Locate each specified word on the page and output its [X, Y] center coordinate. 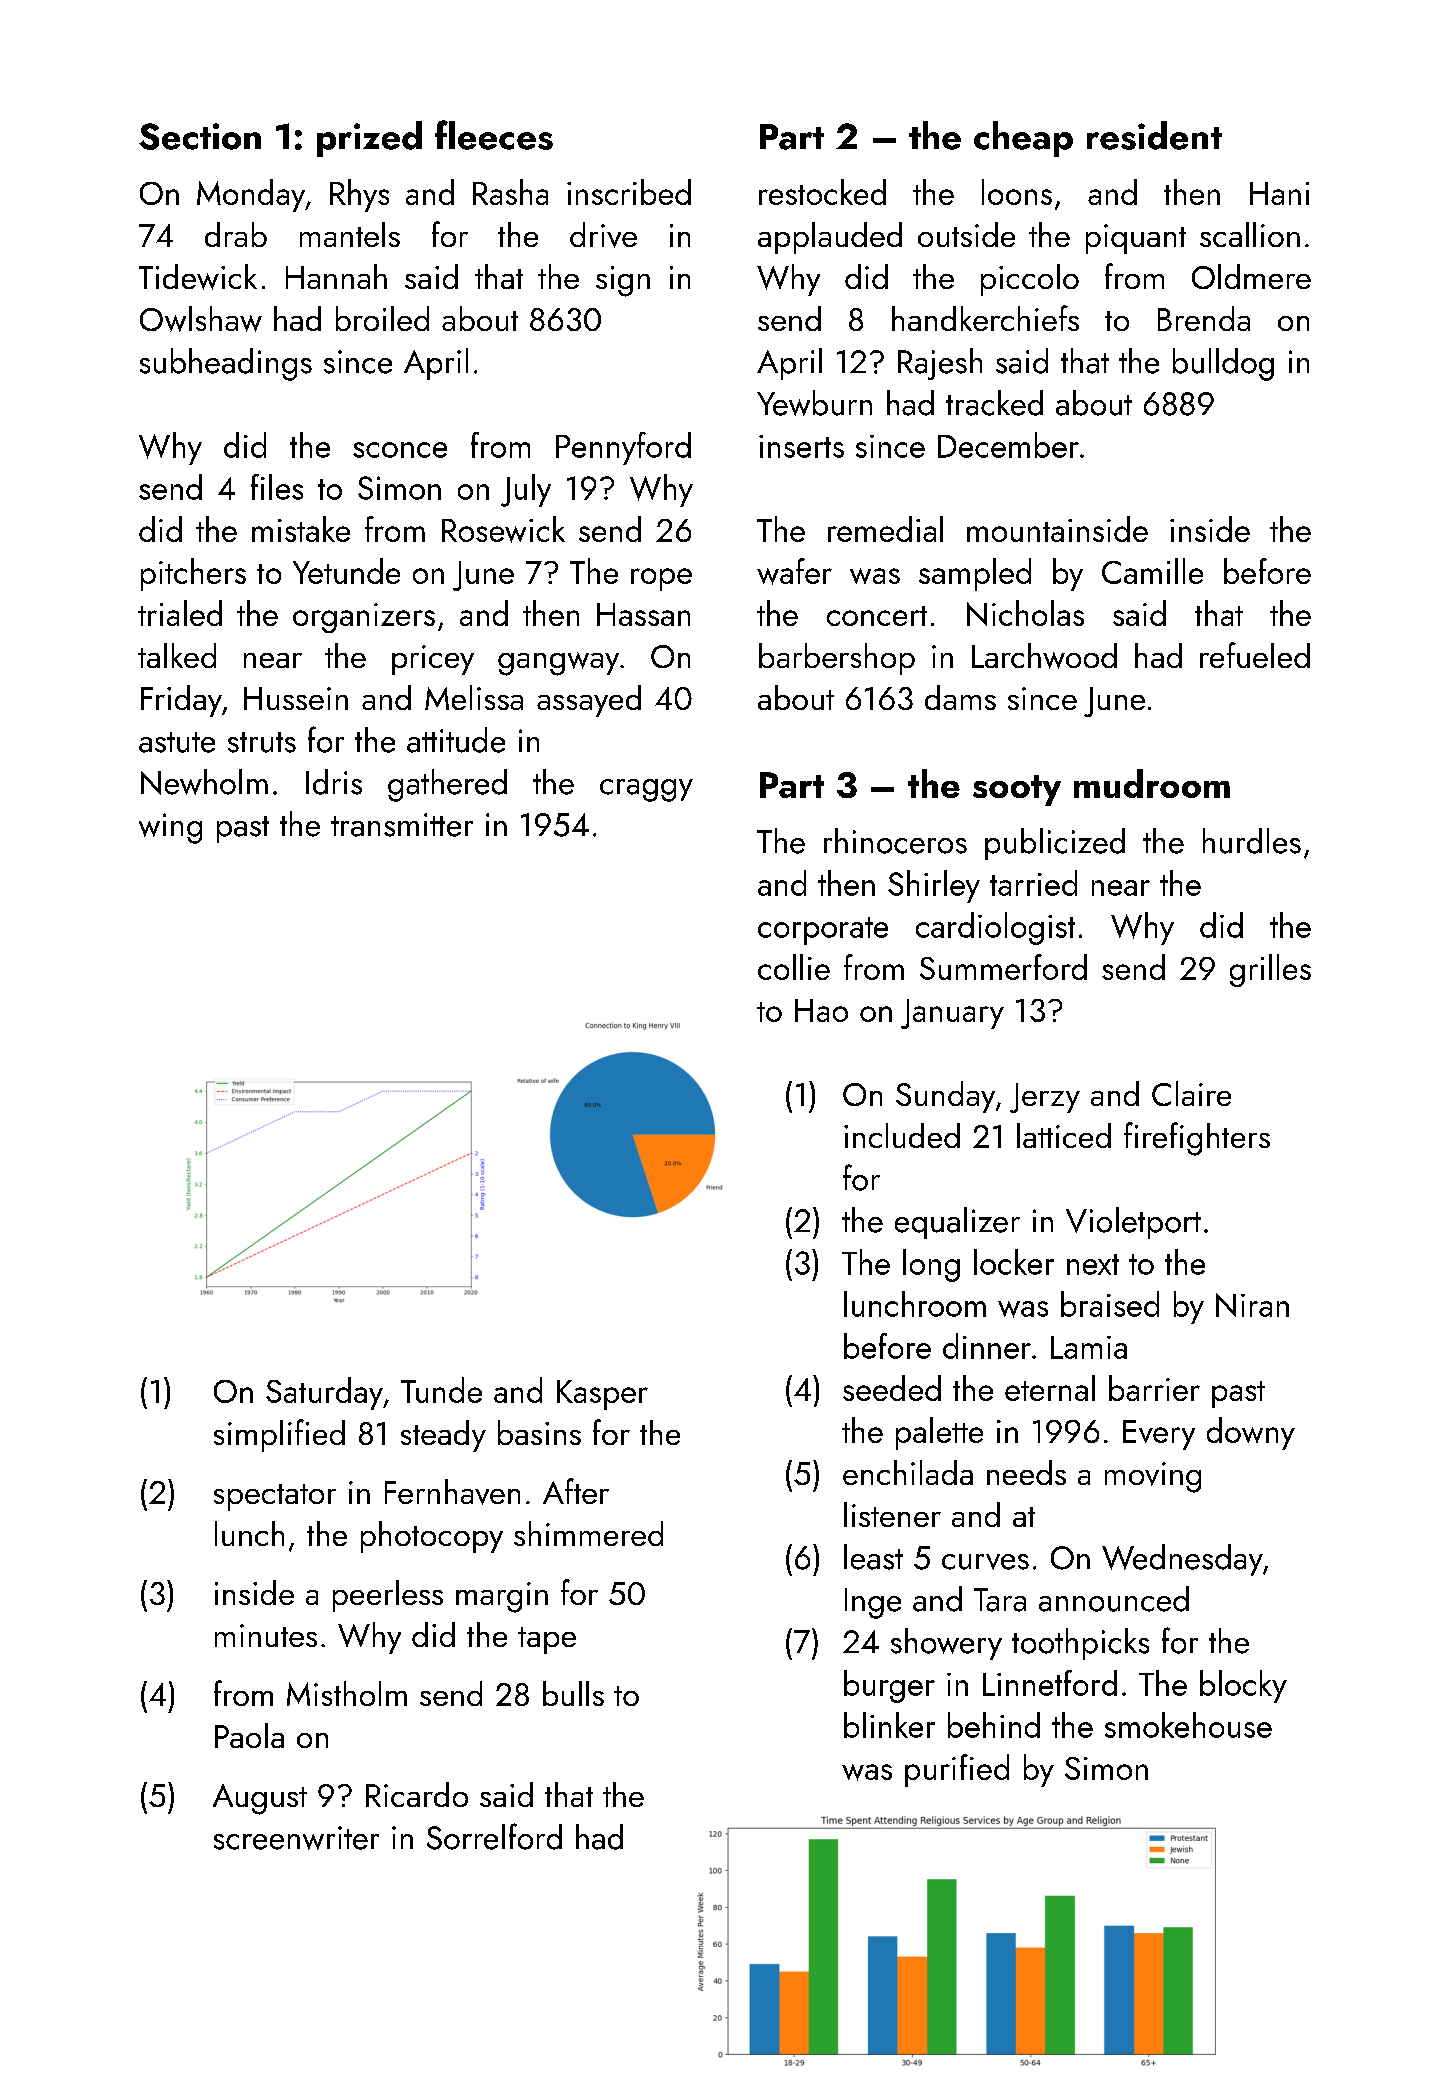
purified [957, 1770]
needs [1026, 1472]
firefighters [1197, 1139]
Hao [821, 1010]
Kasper [602, 1395]
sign [623, 281]
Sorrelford [494, 1836]
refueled [1255, 655]
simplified [279, 1435]
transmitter [402, 825]
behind [994, 1725]
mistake [301, 529]
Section [200, 136]
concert [877, 616]
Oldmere [1251, 276]
